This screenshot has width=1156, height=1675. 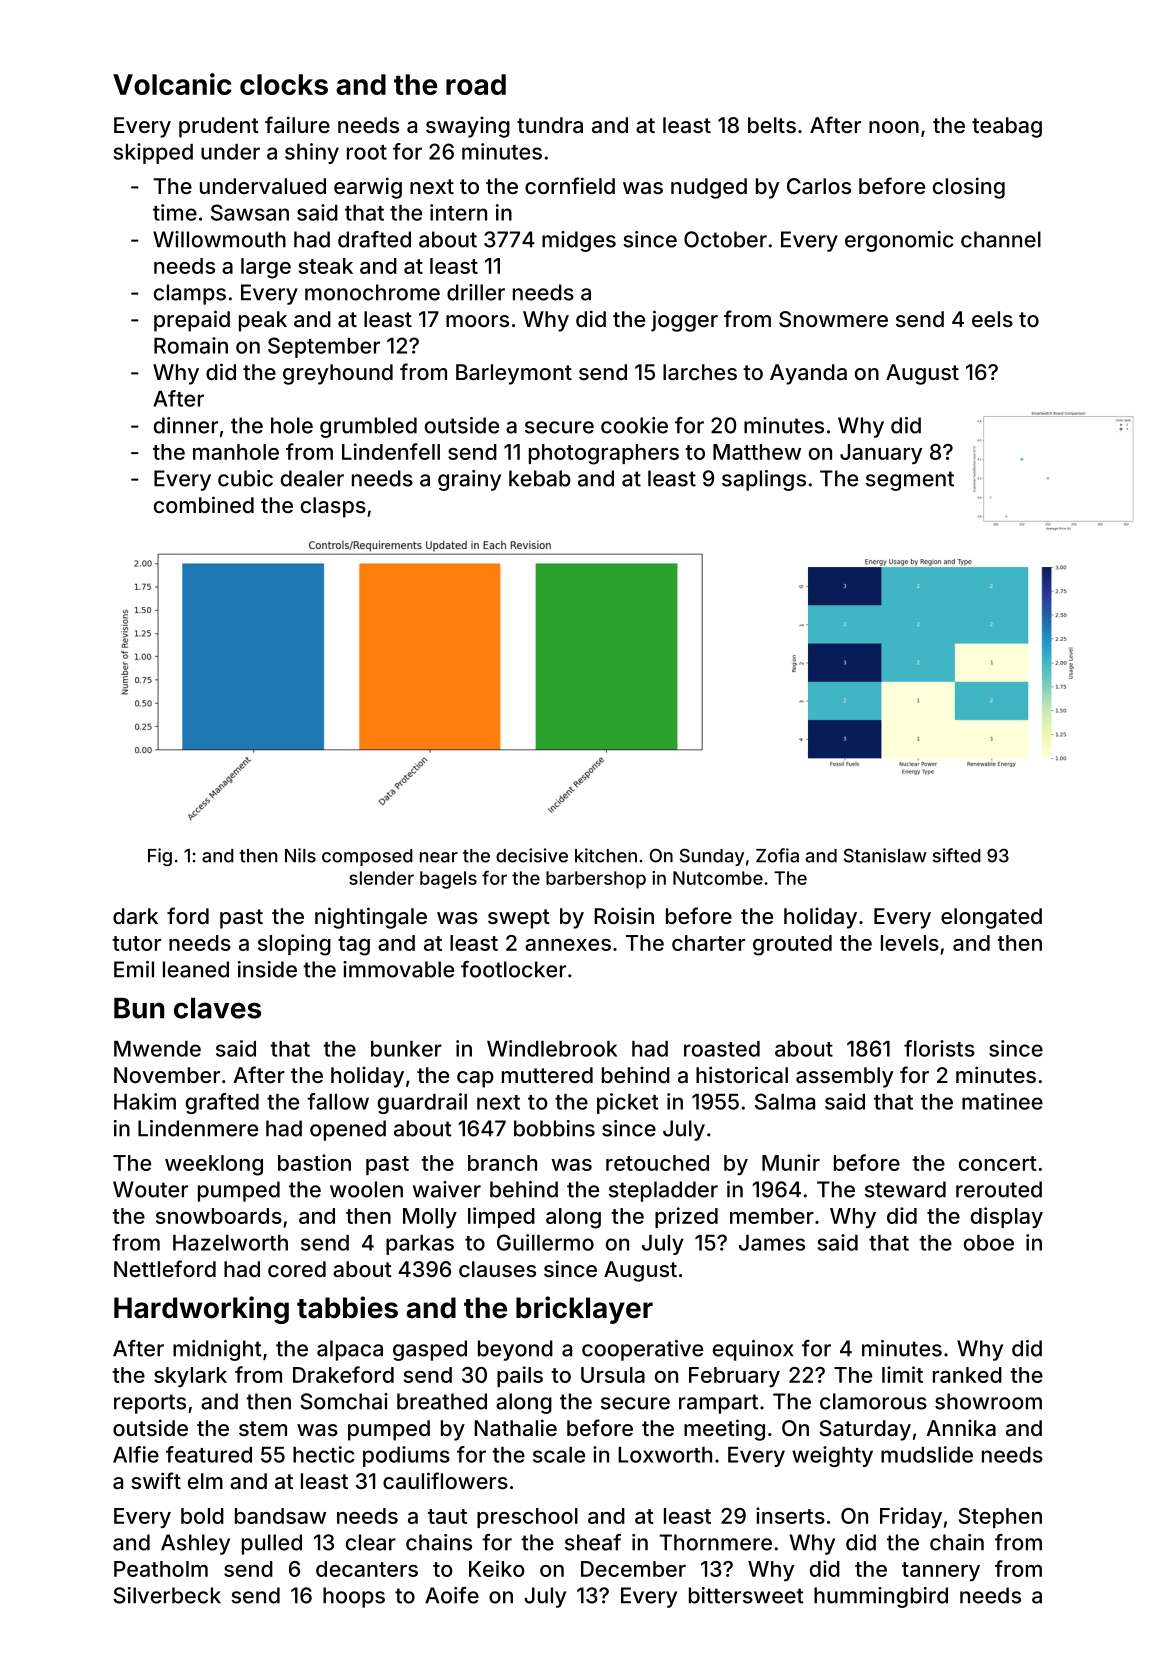 What do you see at coordinates (468, 127) in the screenshot?
I see `swaying` at bounding box center [468, 127].
